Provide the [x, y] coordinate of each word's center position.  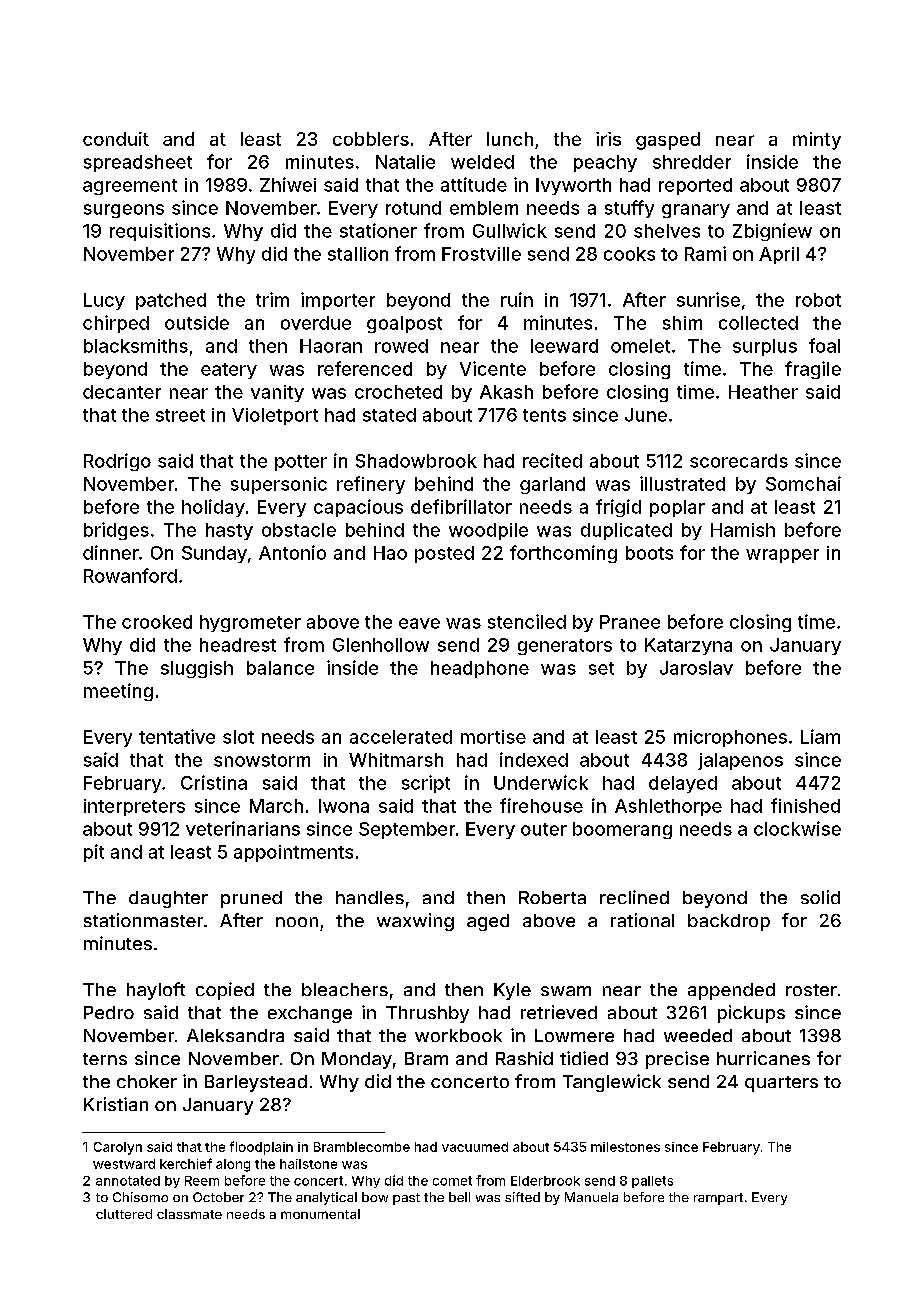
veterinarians [243, 828]
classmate [189, 1214]
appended [731, 991]
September [407, 830]
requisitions [160, 232]
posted [444, 554]
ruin [517, 299]
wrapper [782, 556]
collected [758, 323]
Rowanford [130, 575]
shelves [667, 231]
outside [197, 323]
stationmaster [143, 920]
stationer [378, 230]
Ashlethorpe [668, 807]
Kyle [512, 991]
